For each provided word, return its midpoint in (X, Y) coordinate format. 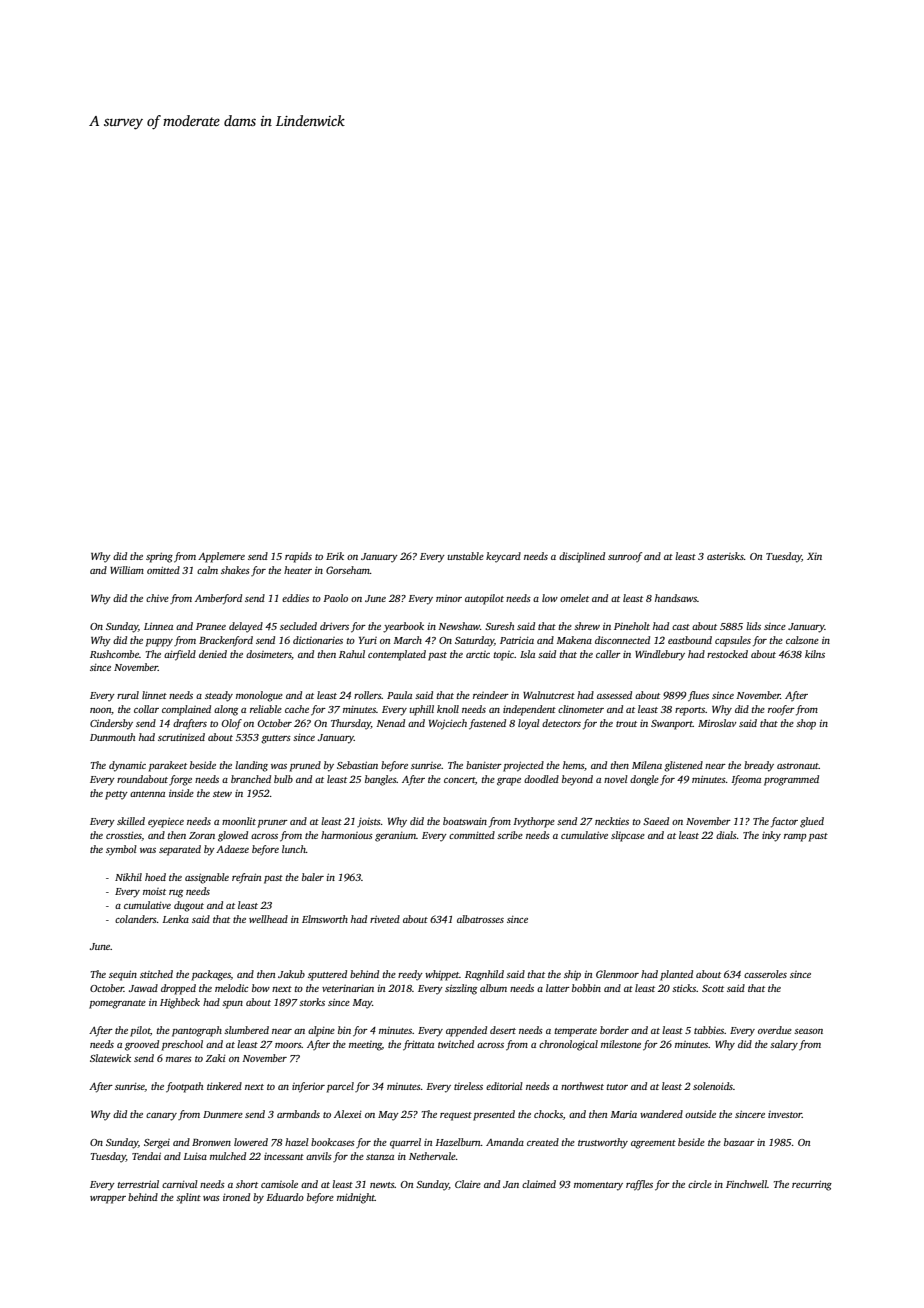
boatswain (465, 821)
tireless (468, 1086)
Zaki (216, 1058)
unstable (466, 556)
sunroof (625, 557)
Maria (624, 1114)
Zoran (202, 835)
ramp (795, 838)
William (127, 570)
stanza (380, 1157)
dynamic (127, 766)
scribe (510, 835)
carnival (180, 1184)
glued (812, 822)
